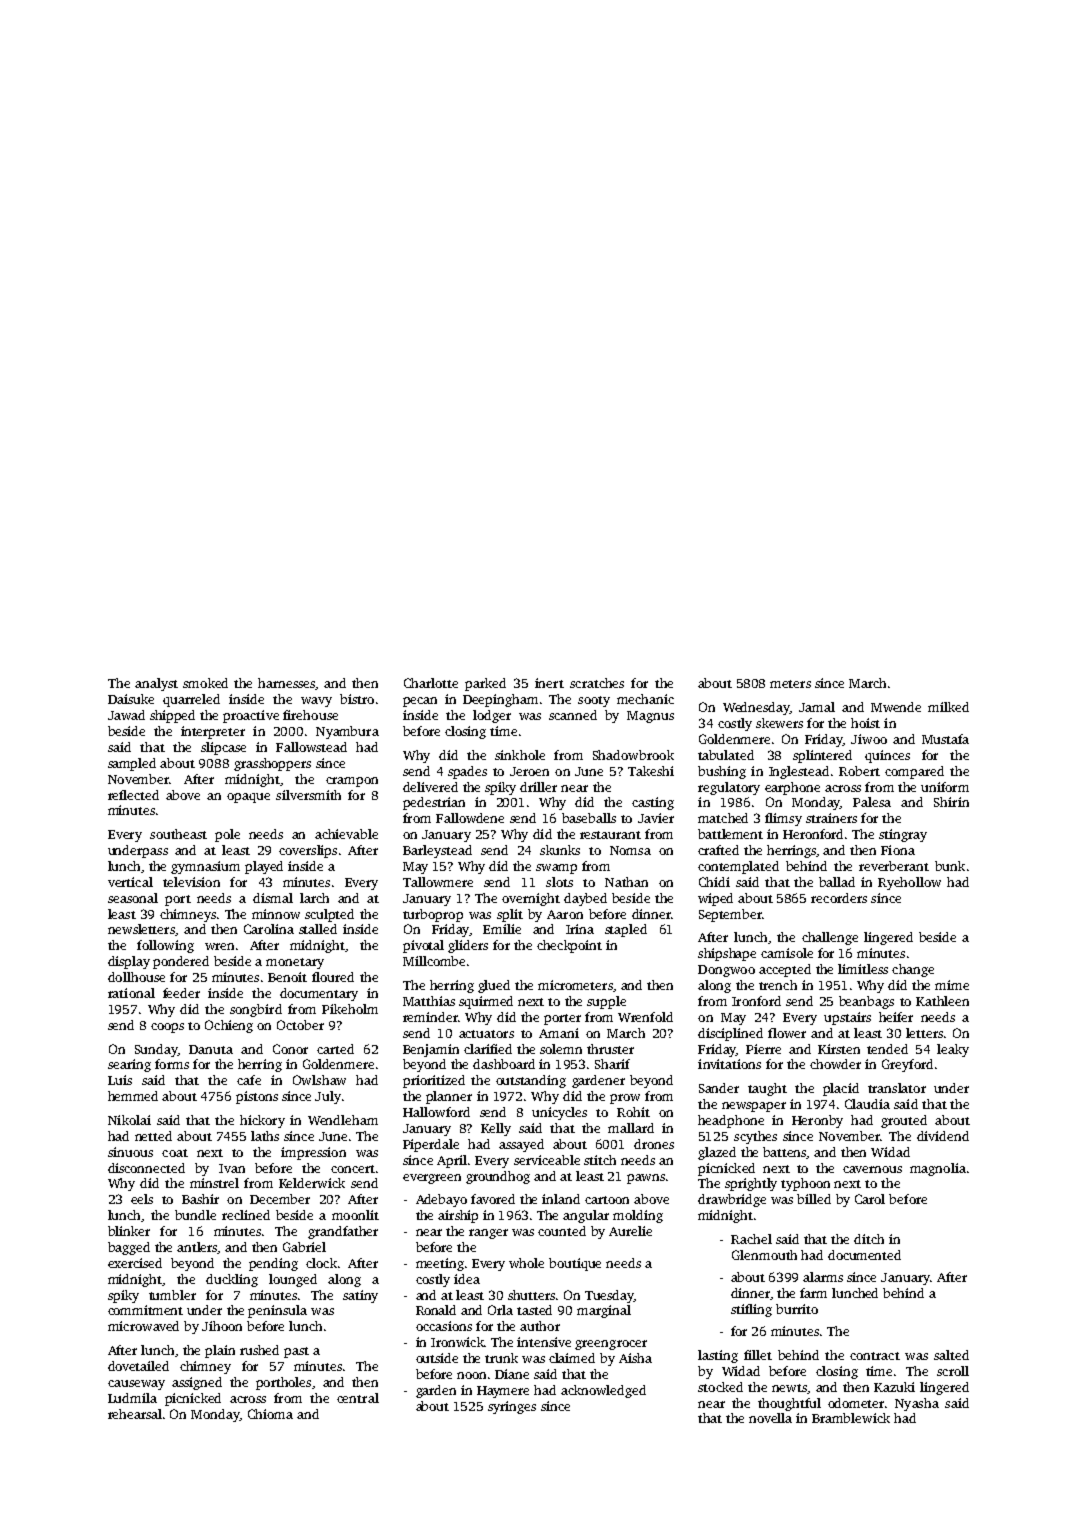  What do you see at coordinates (556, 869) in the screenshot?
I see `swamp` at bounding box center [556, 869].
